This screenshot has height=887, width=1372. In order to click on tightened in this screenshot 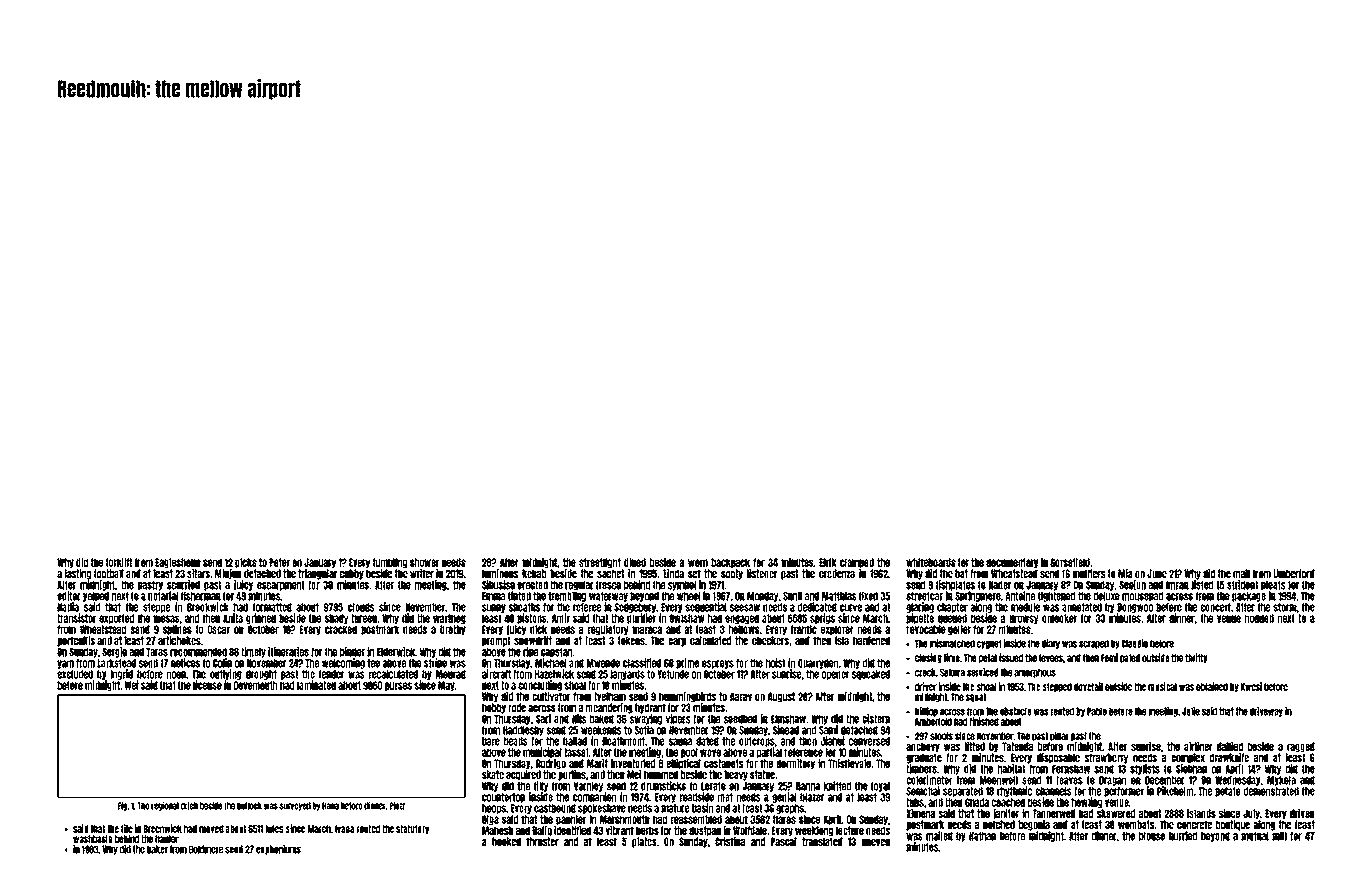, I will do `click(1056, 596)`.
